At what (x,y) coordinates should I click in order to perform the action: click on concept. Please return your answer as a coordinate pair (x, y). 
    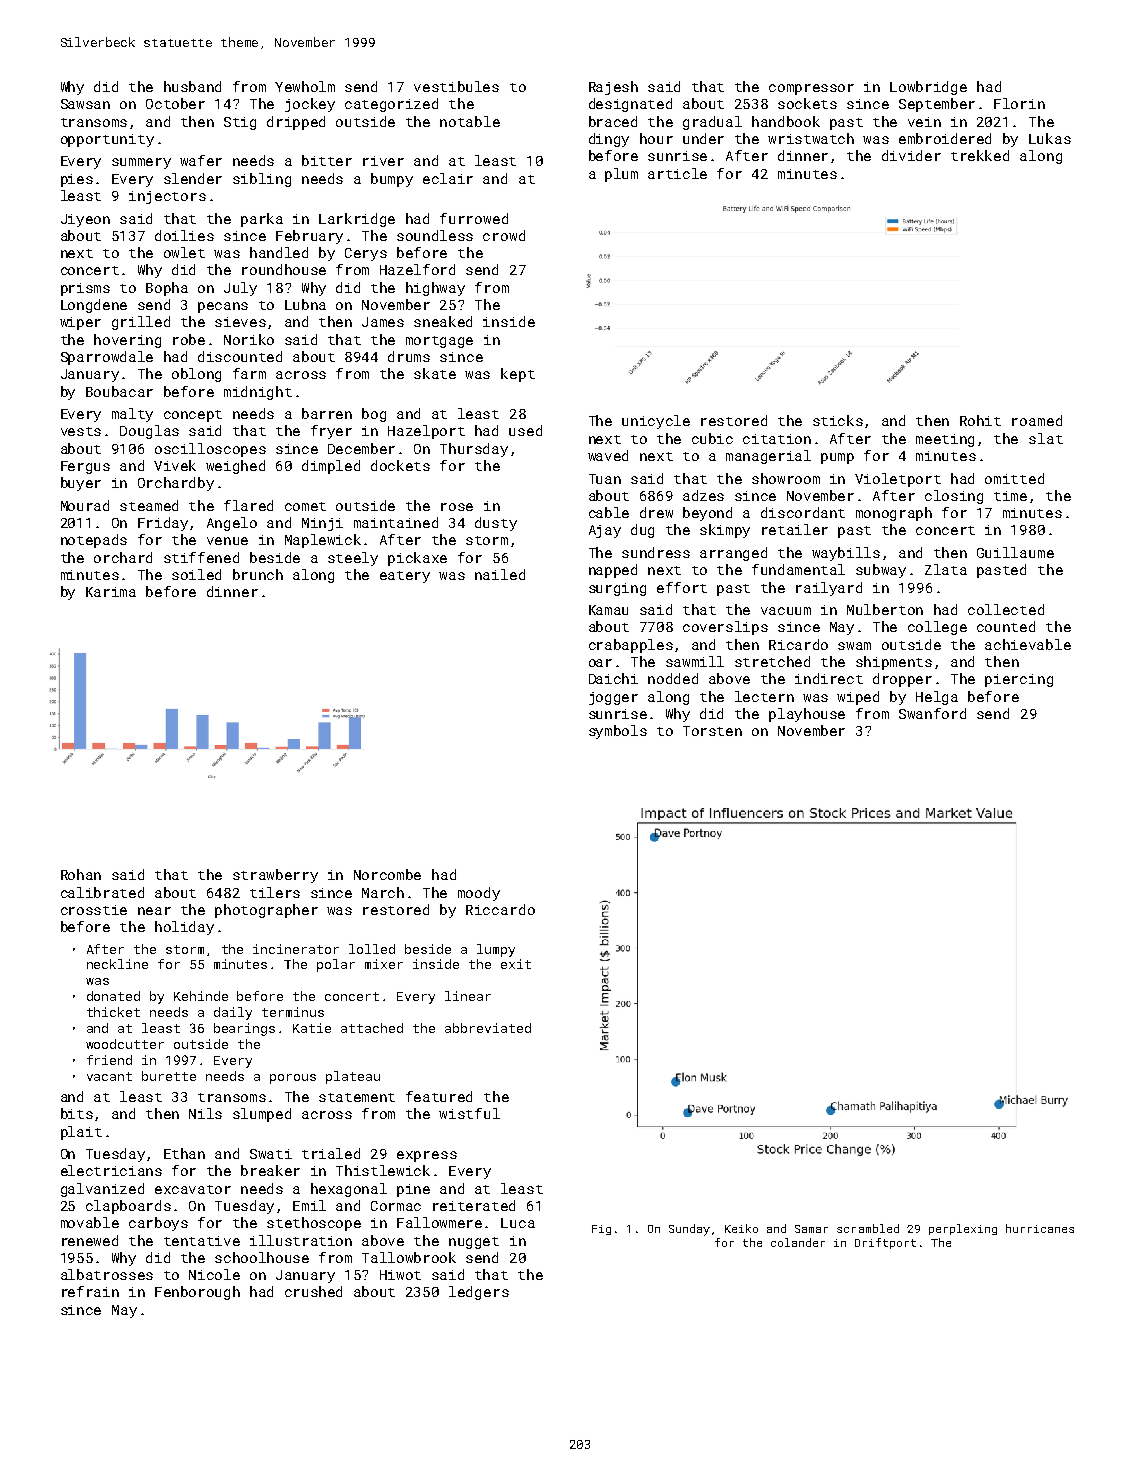
    Looking at the image, I should click on (193, 416).
